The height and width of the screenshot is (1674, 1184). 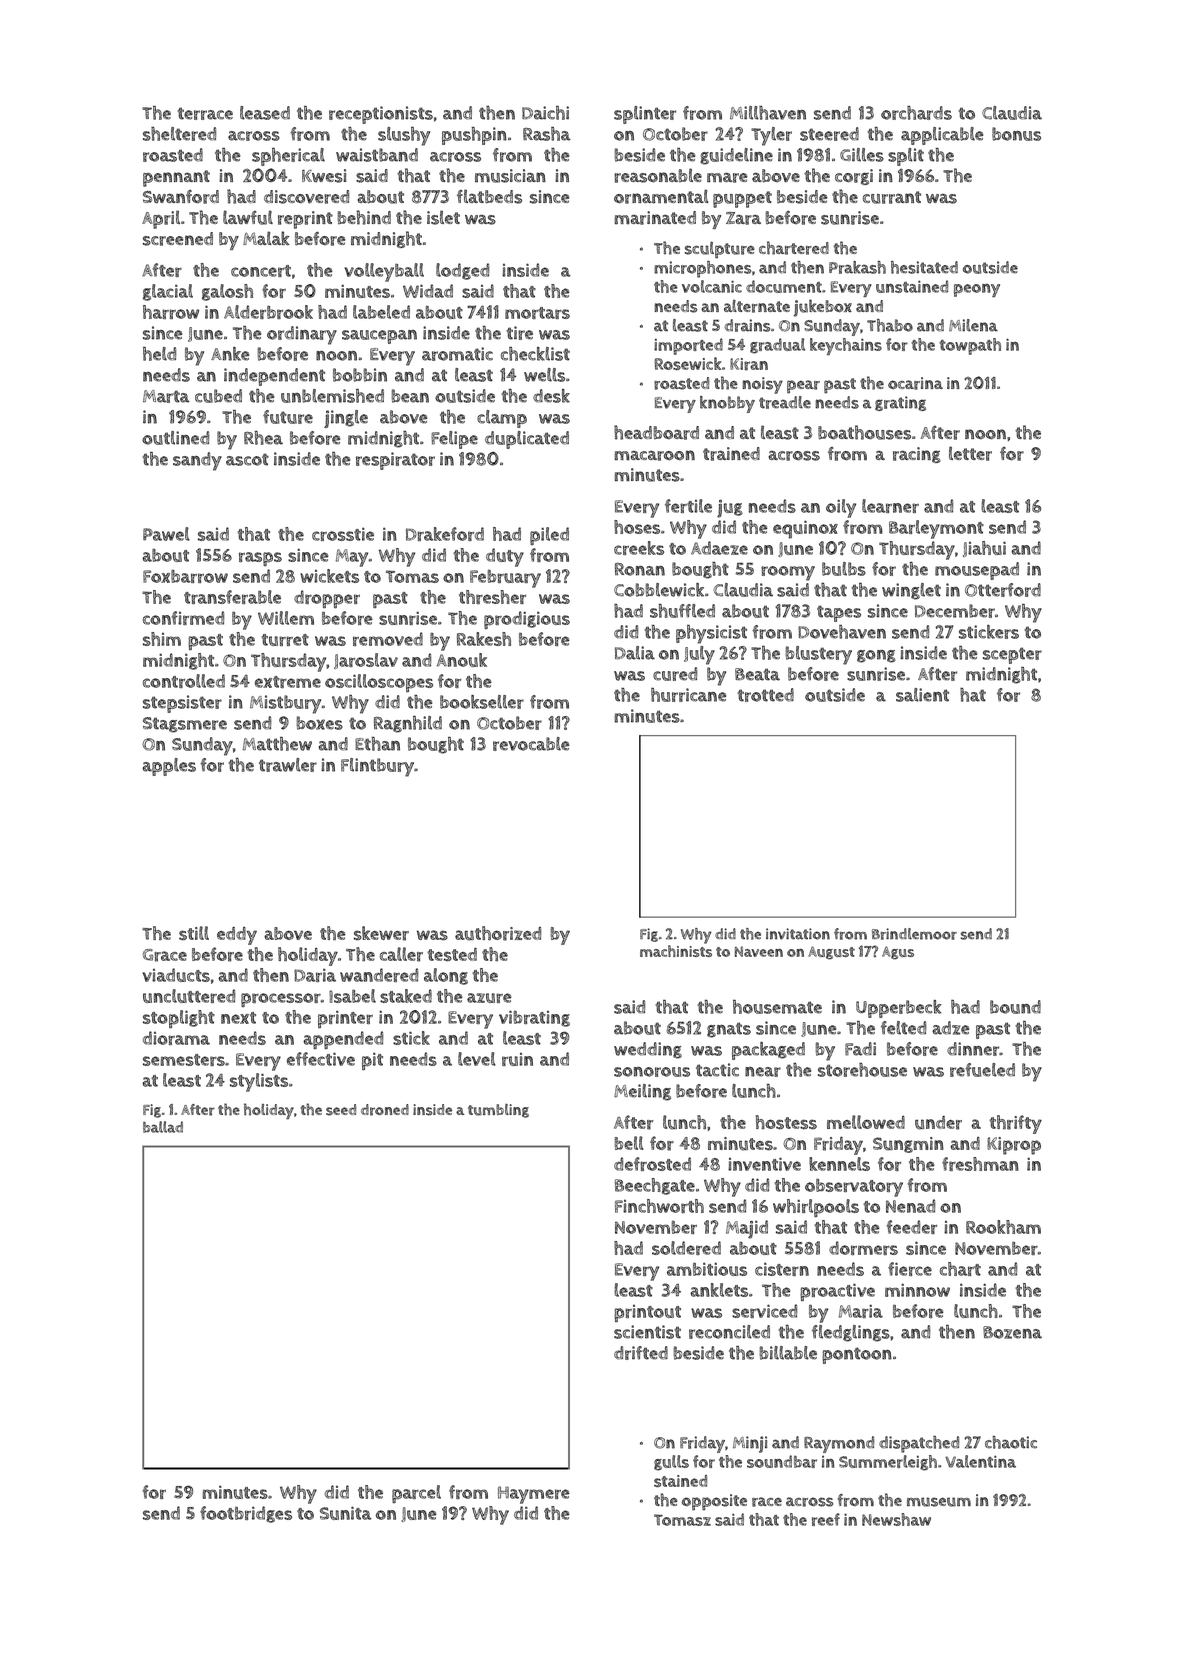 What do you see at coordinates (179, 1019) in the screenshot?
I see `stoplight` at bounding box center [179, 1019].
